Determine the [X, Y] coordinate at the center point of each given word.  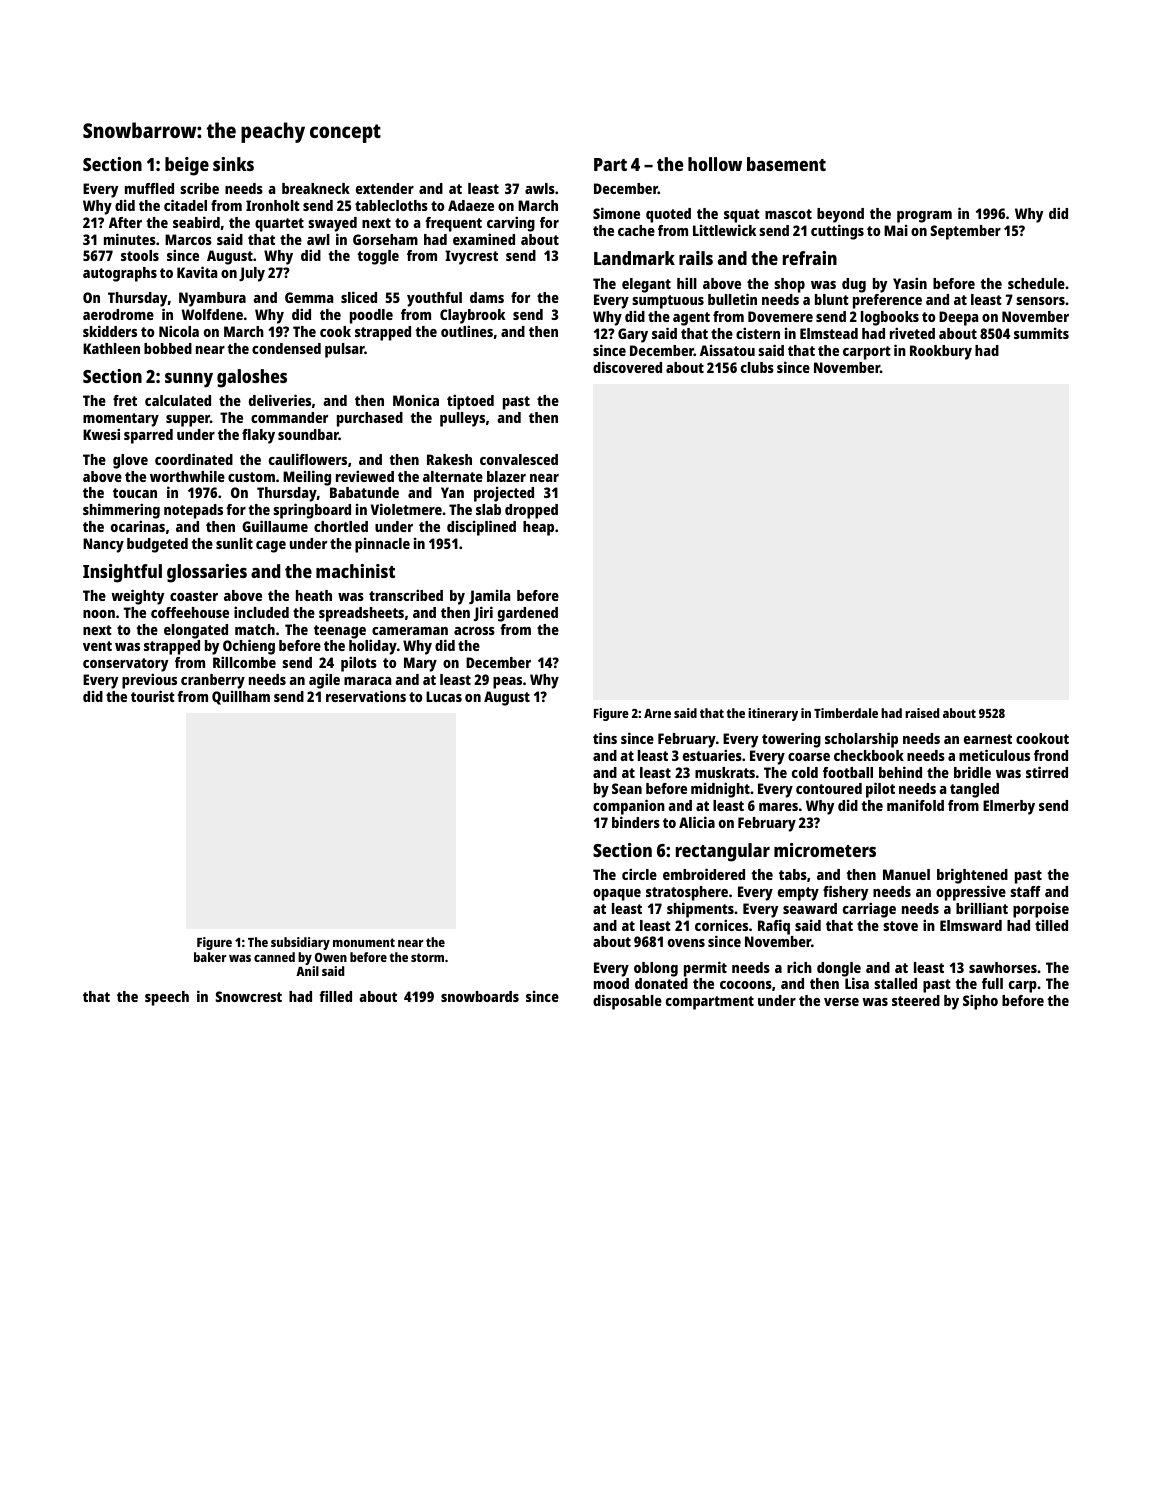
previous [149, 681]
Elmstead [829, 333]
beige [187, 166]
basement [786, 164]
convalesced [519, 459]
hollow [715, 164]
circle [639, 874]
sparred [148, 436]
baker [210, 957]
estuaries [712, 755]
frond [1051, 755]
